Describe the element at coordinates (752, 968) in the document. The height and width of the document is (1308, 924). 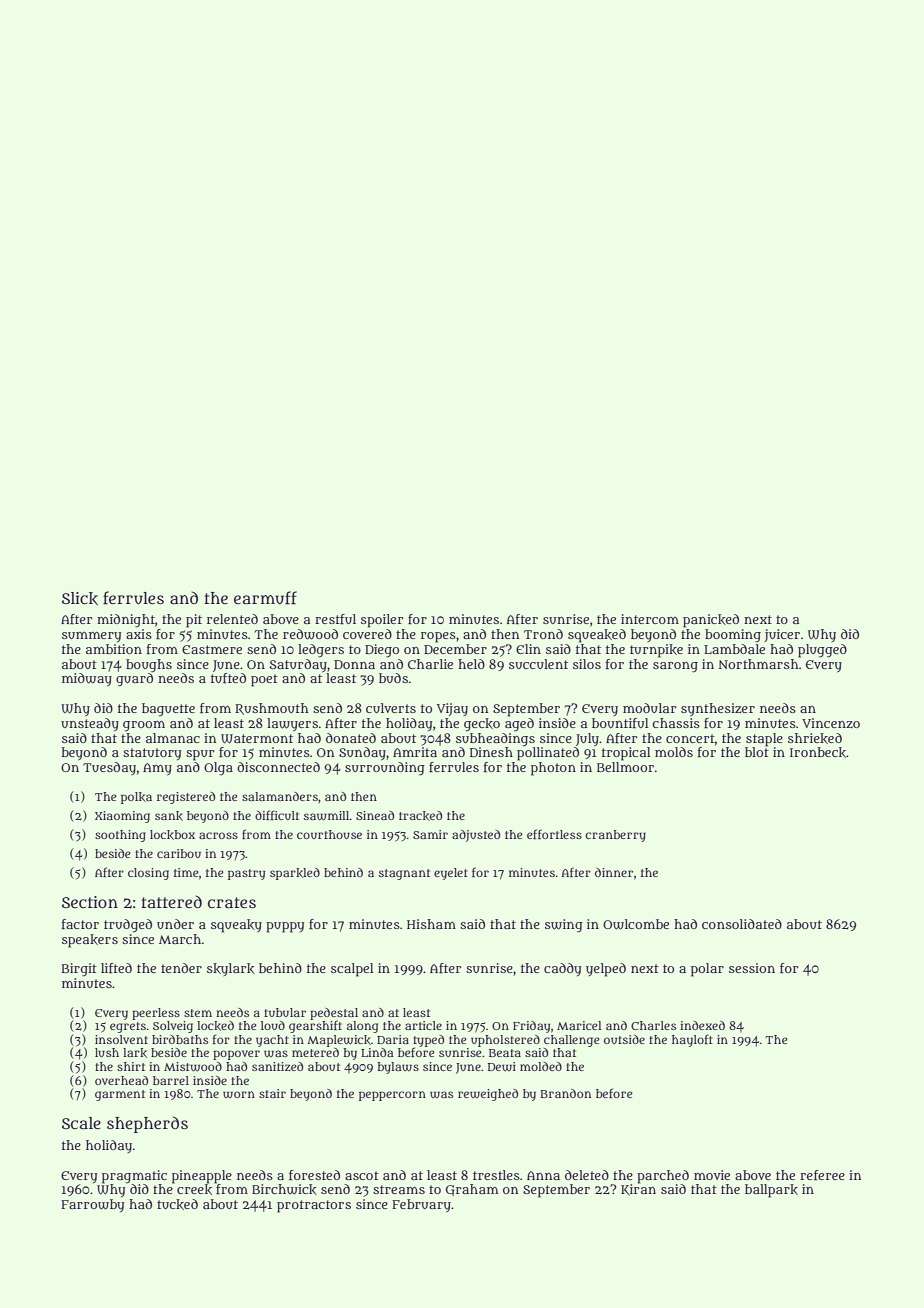
I see `session` at that location.
